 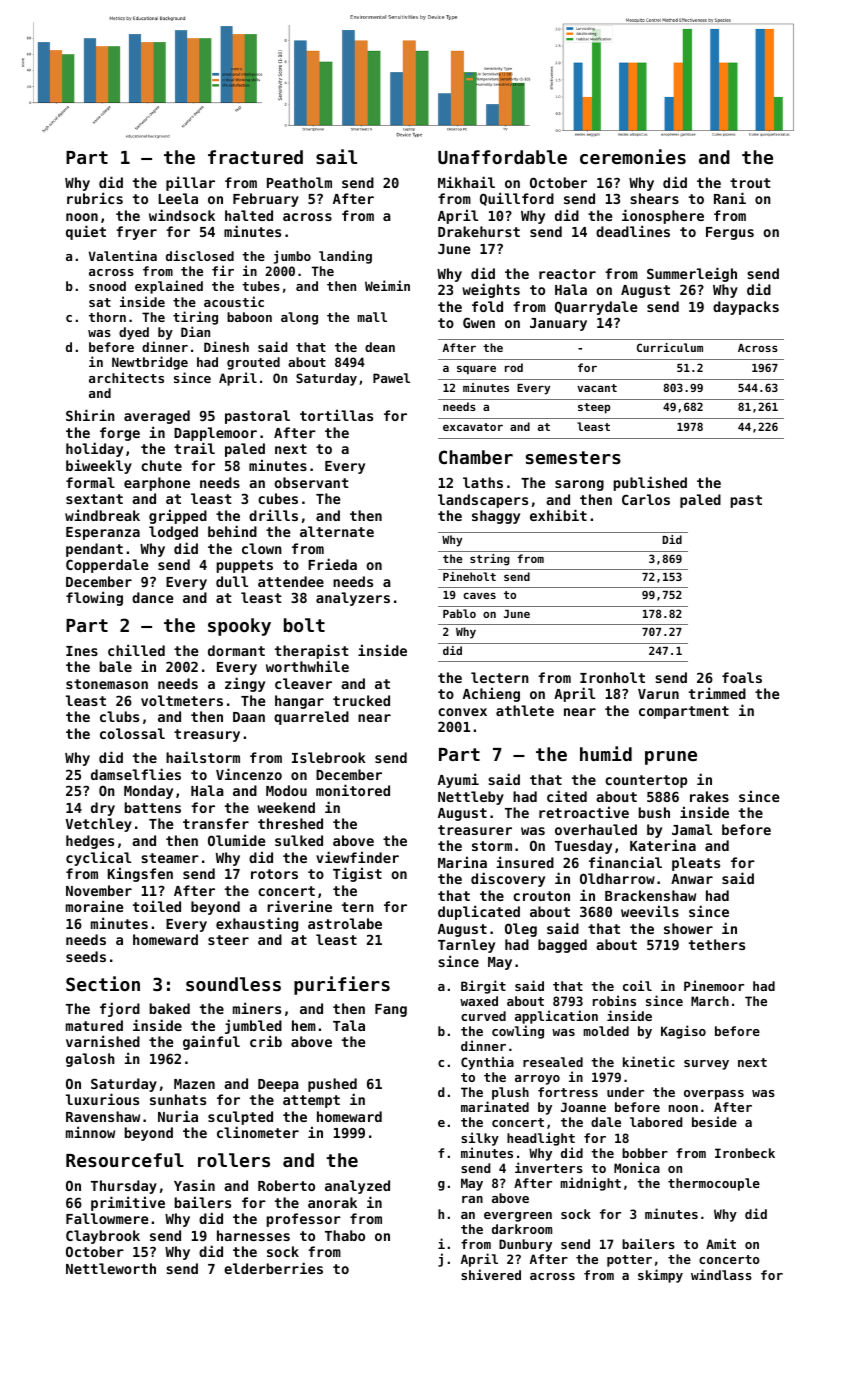 I want to click on Weimin, so click(x=387, y=285).
